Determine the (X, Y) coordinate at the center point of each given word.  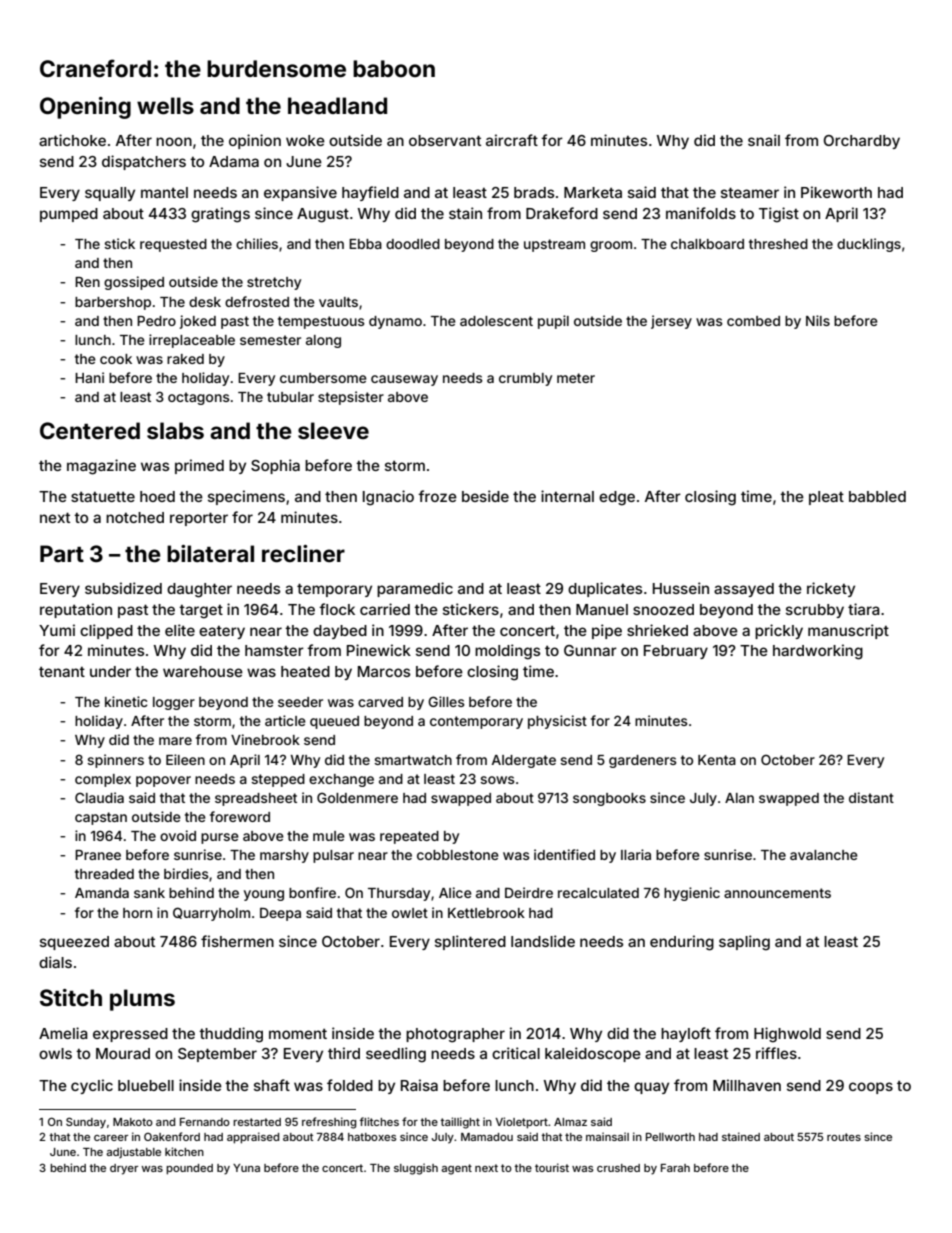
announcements (777, 893)
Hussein (681, 588)
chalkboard (707, 244)
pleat (826, 498)
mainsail (607, 1136)
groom (611, 246)
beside (485, 496)
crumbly (525, 379)
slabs (175, 430)
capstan (101, 818)
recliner (303, 553)
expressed (130, 1035)
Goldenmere (357, 797)
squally (110, 194)
